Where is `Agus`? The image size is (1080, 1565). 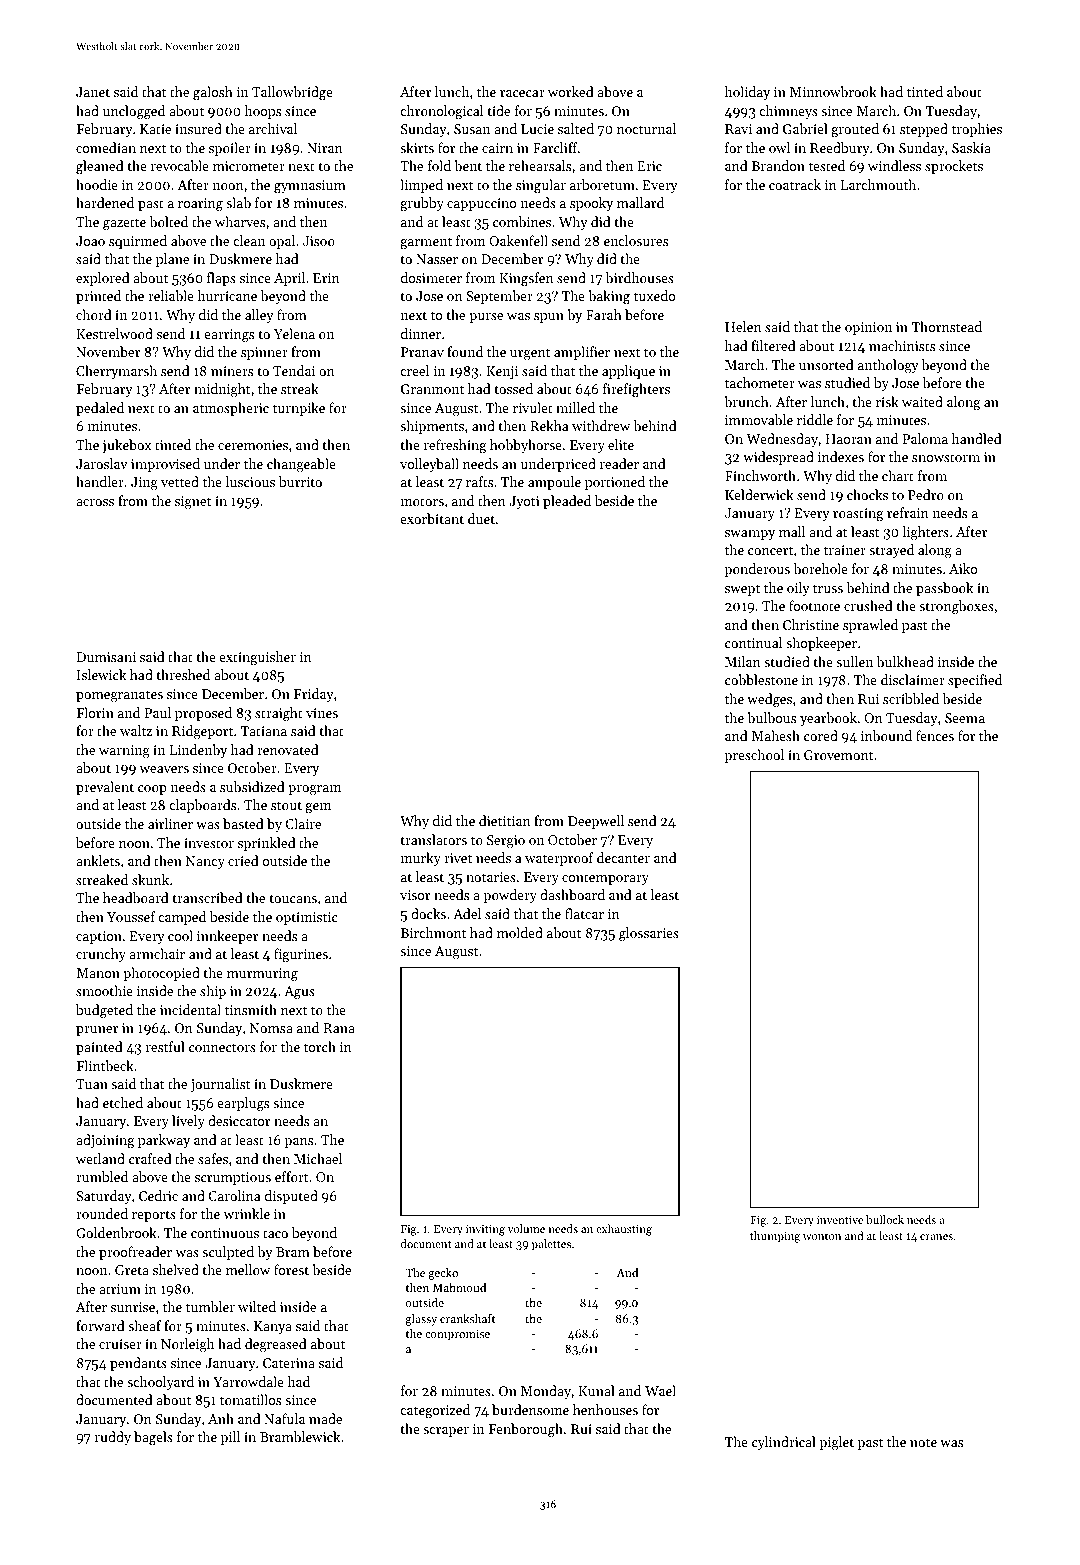 Agus is located at coordinates (299, 992).
